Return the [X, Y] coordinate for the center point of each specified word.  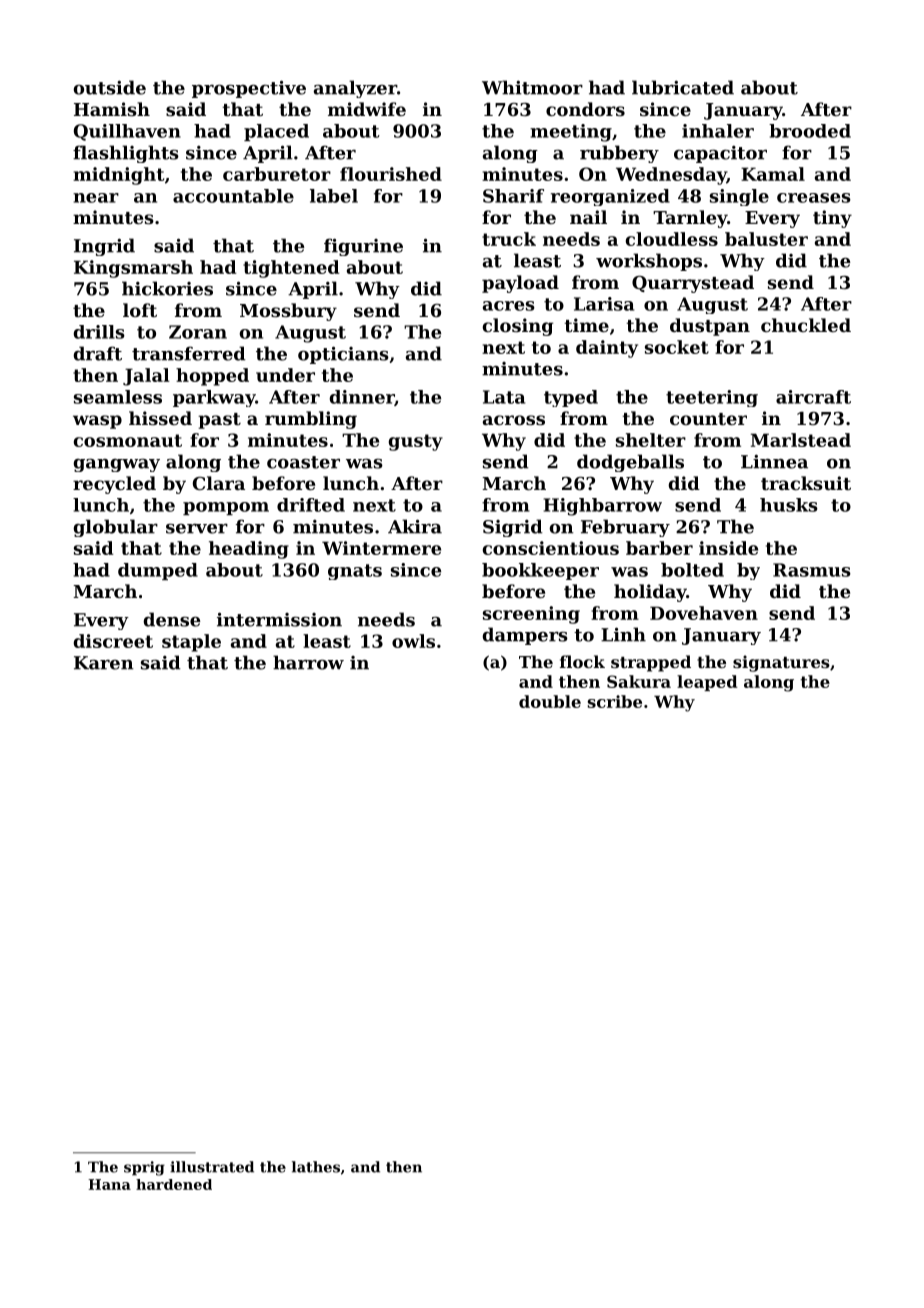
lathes [316, 1167]
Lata [504, 397]
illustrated [212, 1167]
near [96, 198]
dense [172, 619]
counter [708, 419]
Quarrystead [693, 284]
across [514, 420]
